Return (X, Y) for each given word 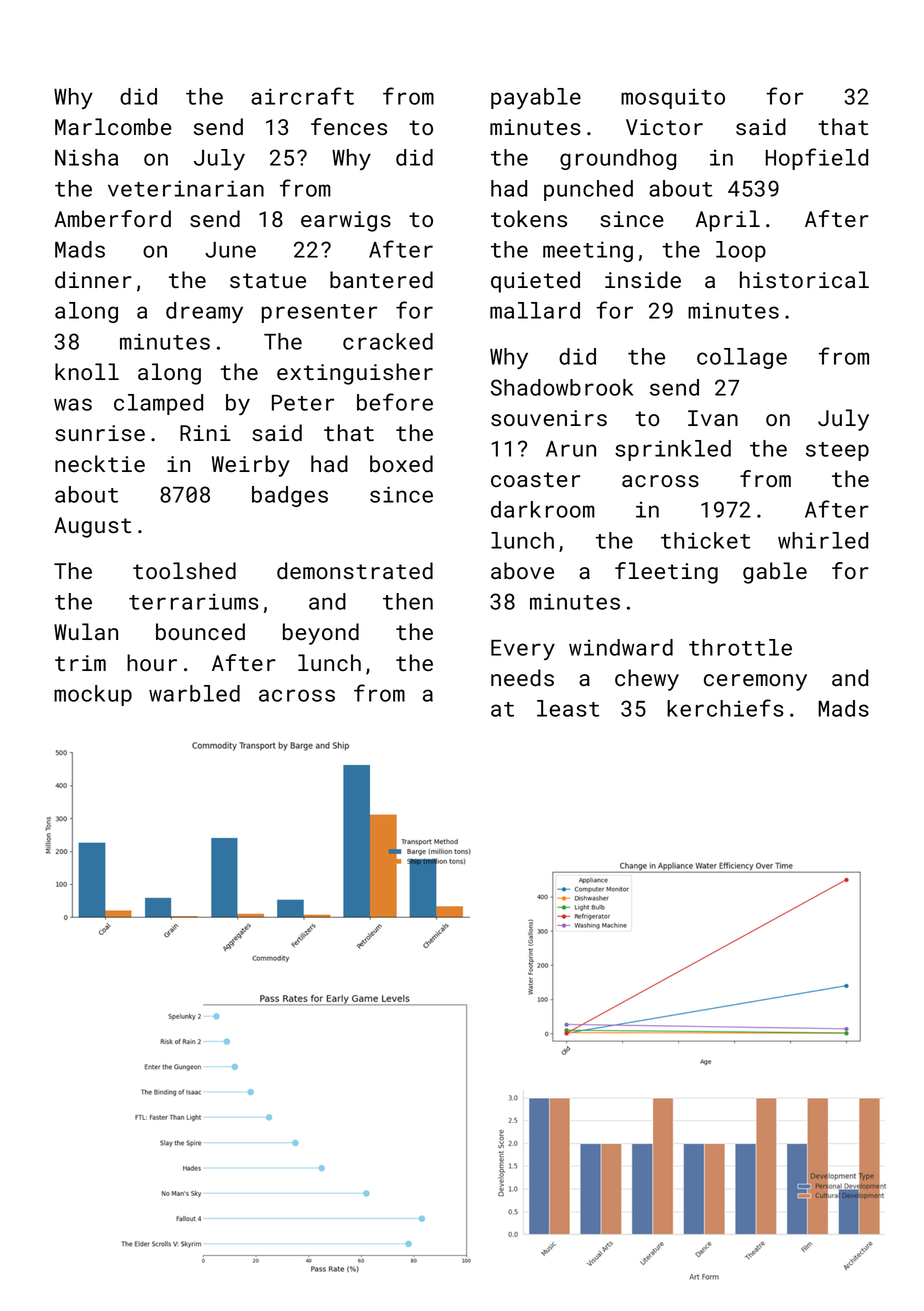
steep (837, 451)
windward (621, 647)
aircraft (302, 96)
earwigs (346, 221)
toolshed (184, 570)
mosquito (673, 98)
